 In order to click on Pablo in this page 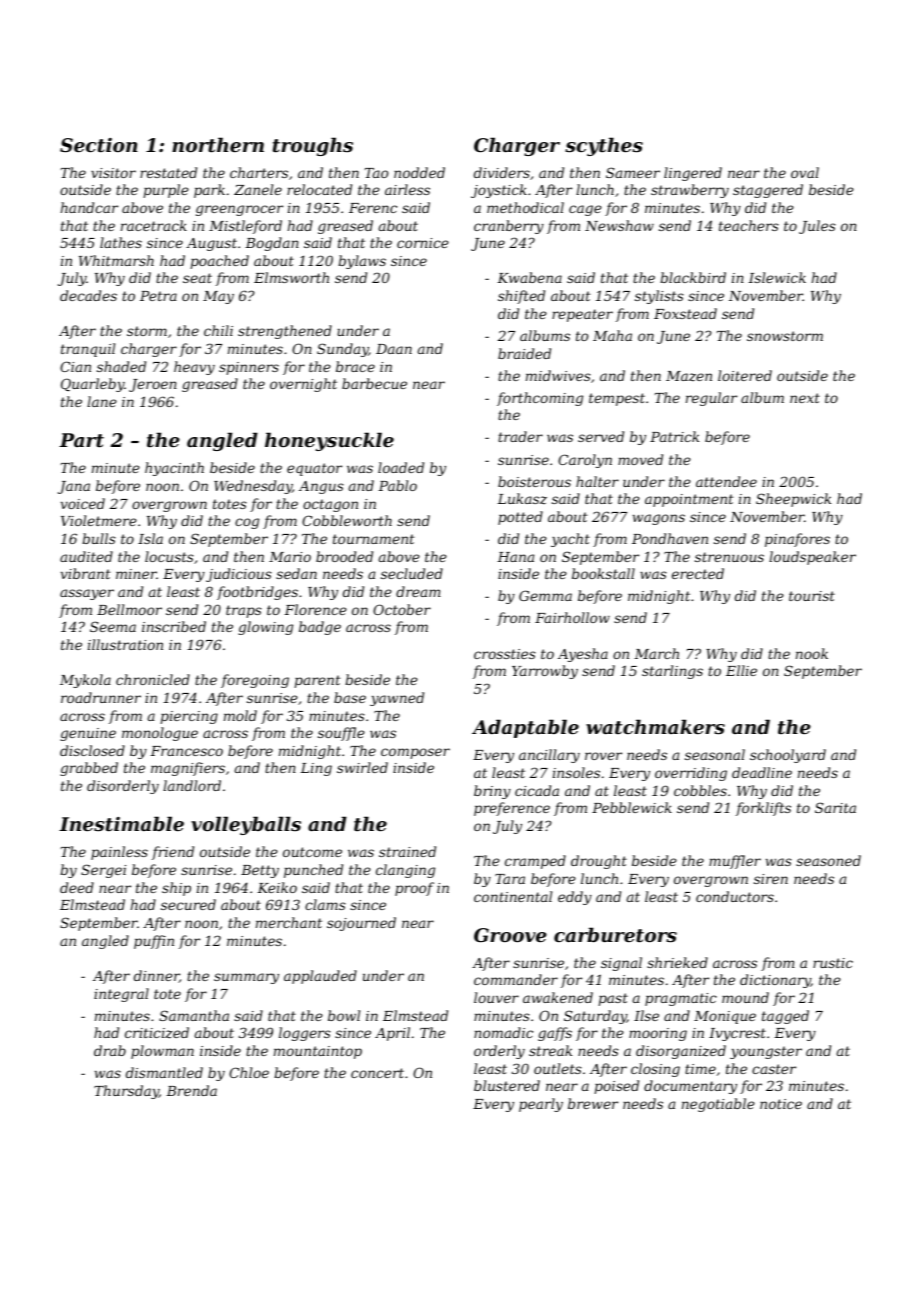, I will do `click(397, 485)`.
